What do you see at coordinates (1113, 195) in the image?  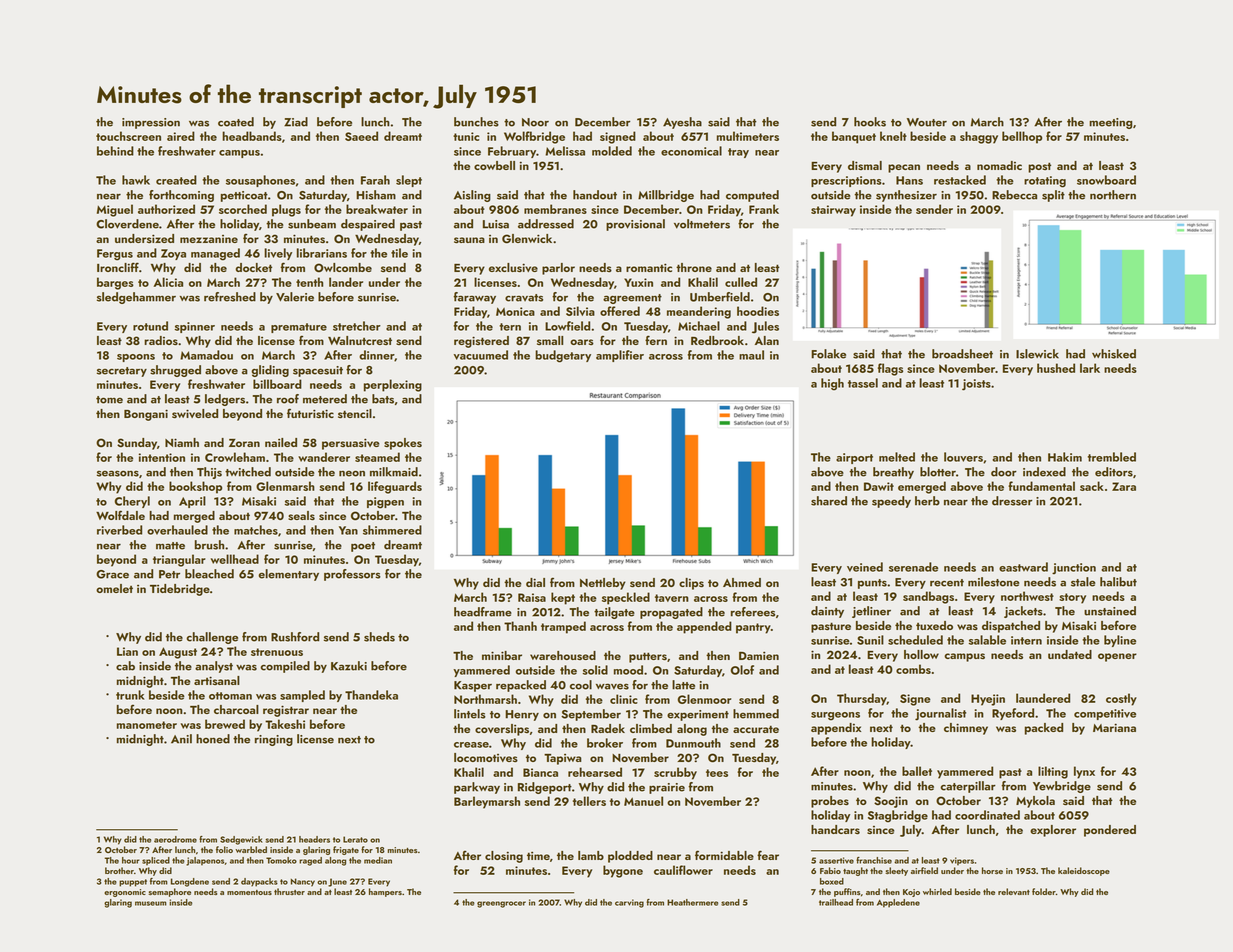 I see `northern` at bounding box center [1113, 195].
